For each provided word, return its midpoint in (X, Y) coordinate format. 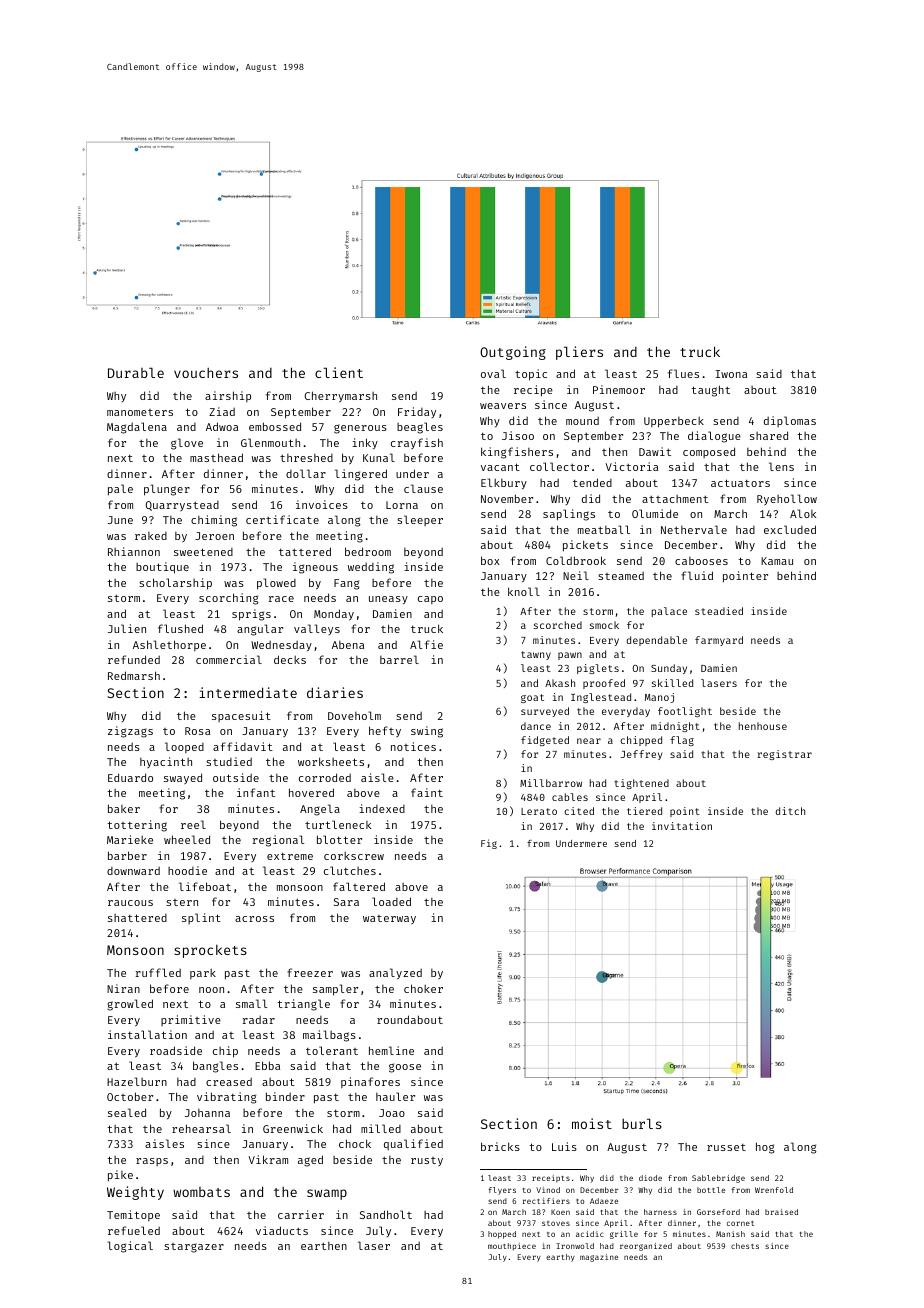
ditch (790, 811)
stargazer (194, 1248)
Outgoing (513, 353)
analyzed (395, 974)
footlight (685, 712)
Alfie (426, 644)
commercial (229, 659)
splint (201, 918)
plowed (276, 584)
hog (765, 1148)
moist (592, 1123)
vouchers (206, 373)
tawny (536, 655)
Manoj (659, 698)
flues (683, 373)
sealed (127, 1112)
